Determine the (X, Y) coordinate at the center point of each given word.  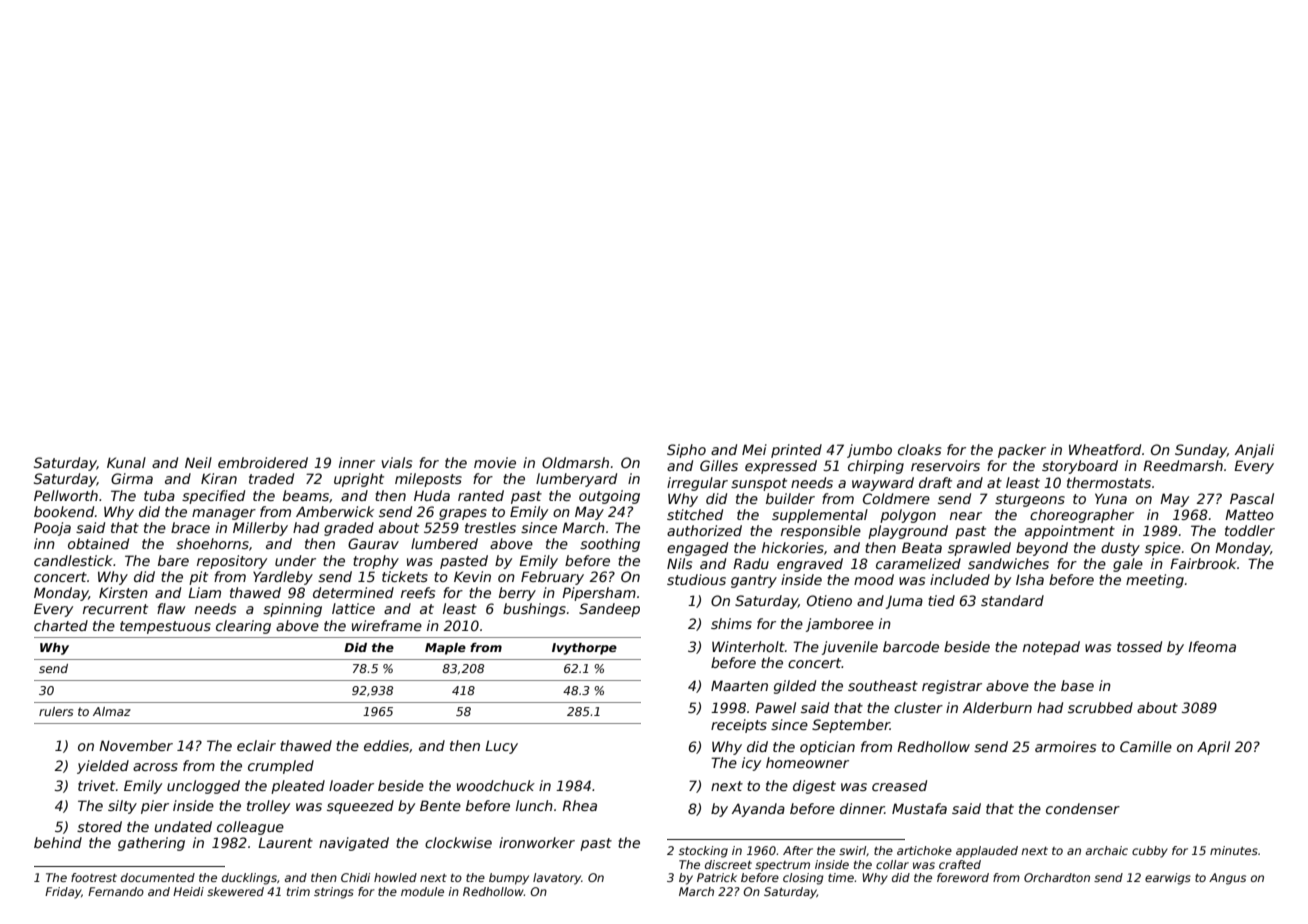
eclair (256, 745)
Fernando (116, 891)
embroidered (263, 462)
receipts (739, 726)
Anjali (1254, 451)
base (1077, 685)
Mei (754, 449)
